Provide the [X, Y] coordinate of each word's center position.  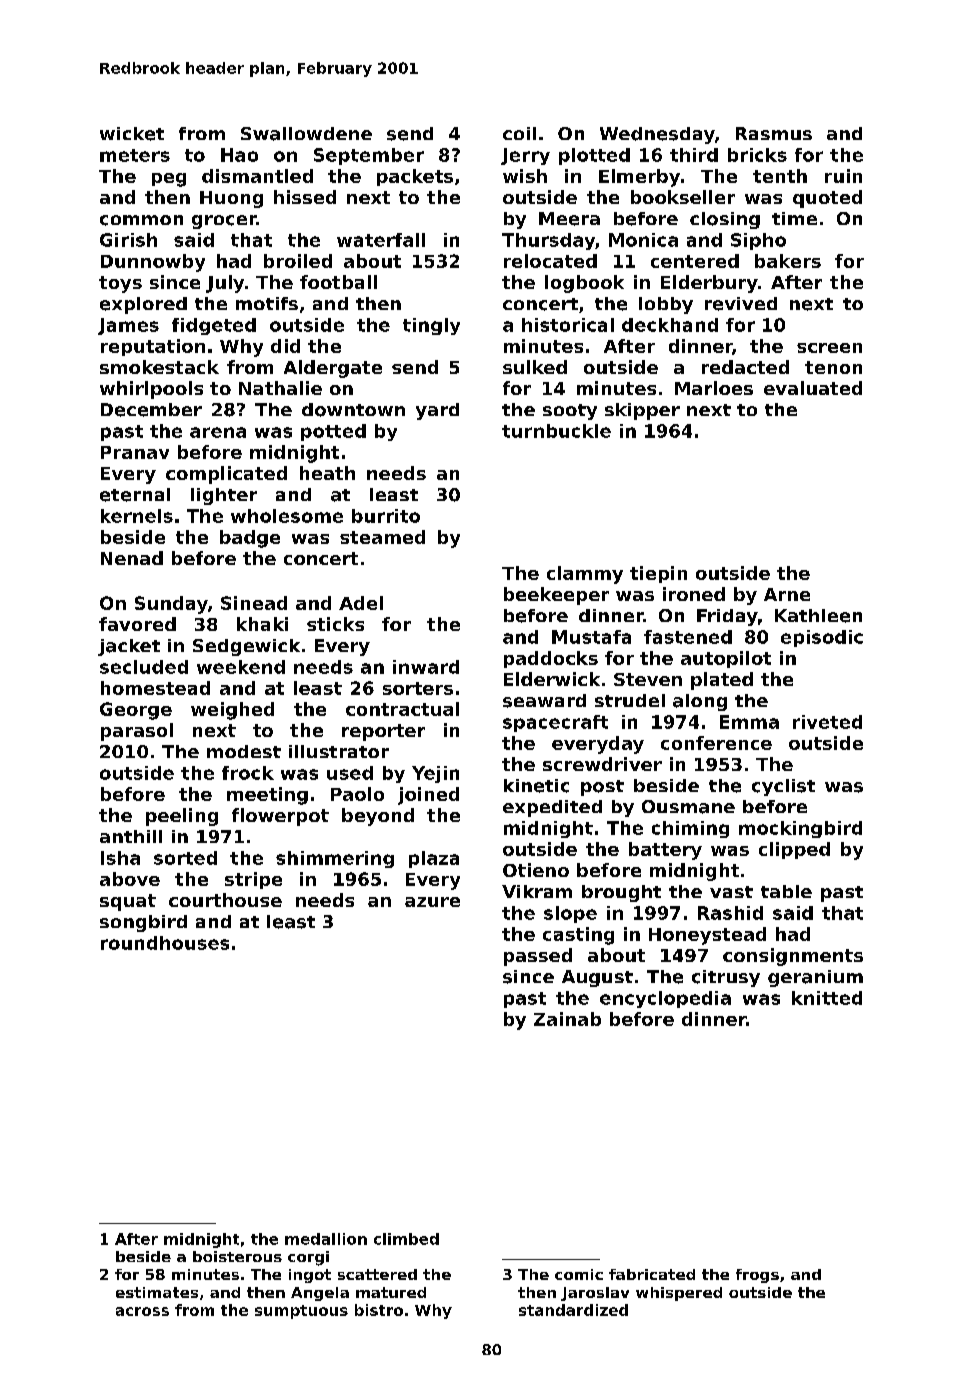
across [142, 1311]
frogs [757, 1276]
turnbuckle [556, 431]
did [285, 346]
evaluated [813, 388]
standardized [573, 1310]
